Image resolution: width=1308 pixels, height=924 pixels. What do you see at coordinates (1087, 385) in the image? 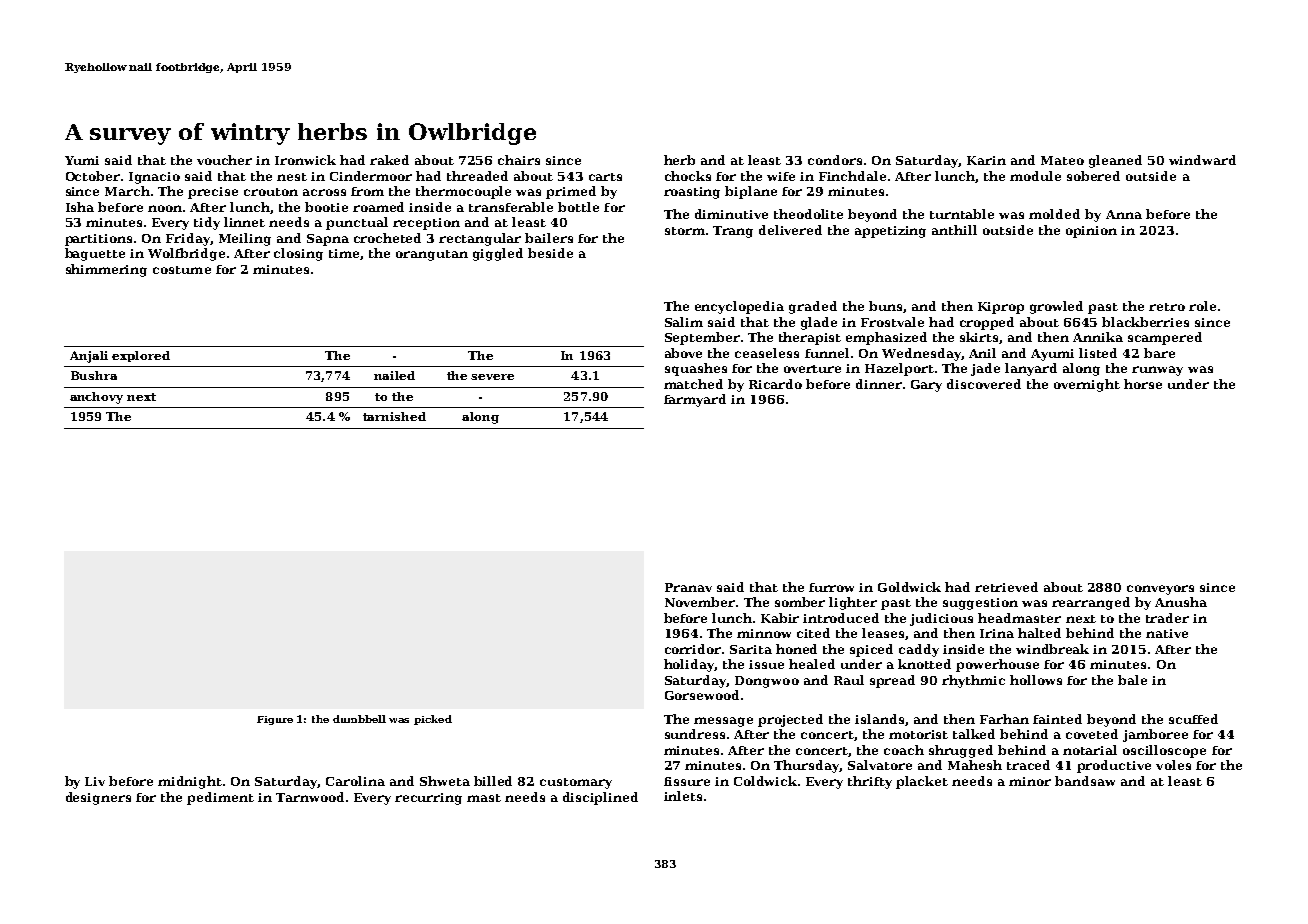
I see `overnight` at bounding box center [1087, 385].
